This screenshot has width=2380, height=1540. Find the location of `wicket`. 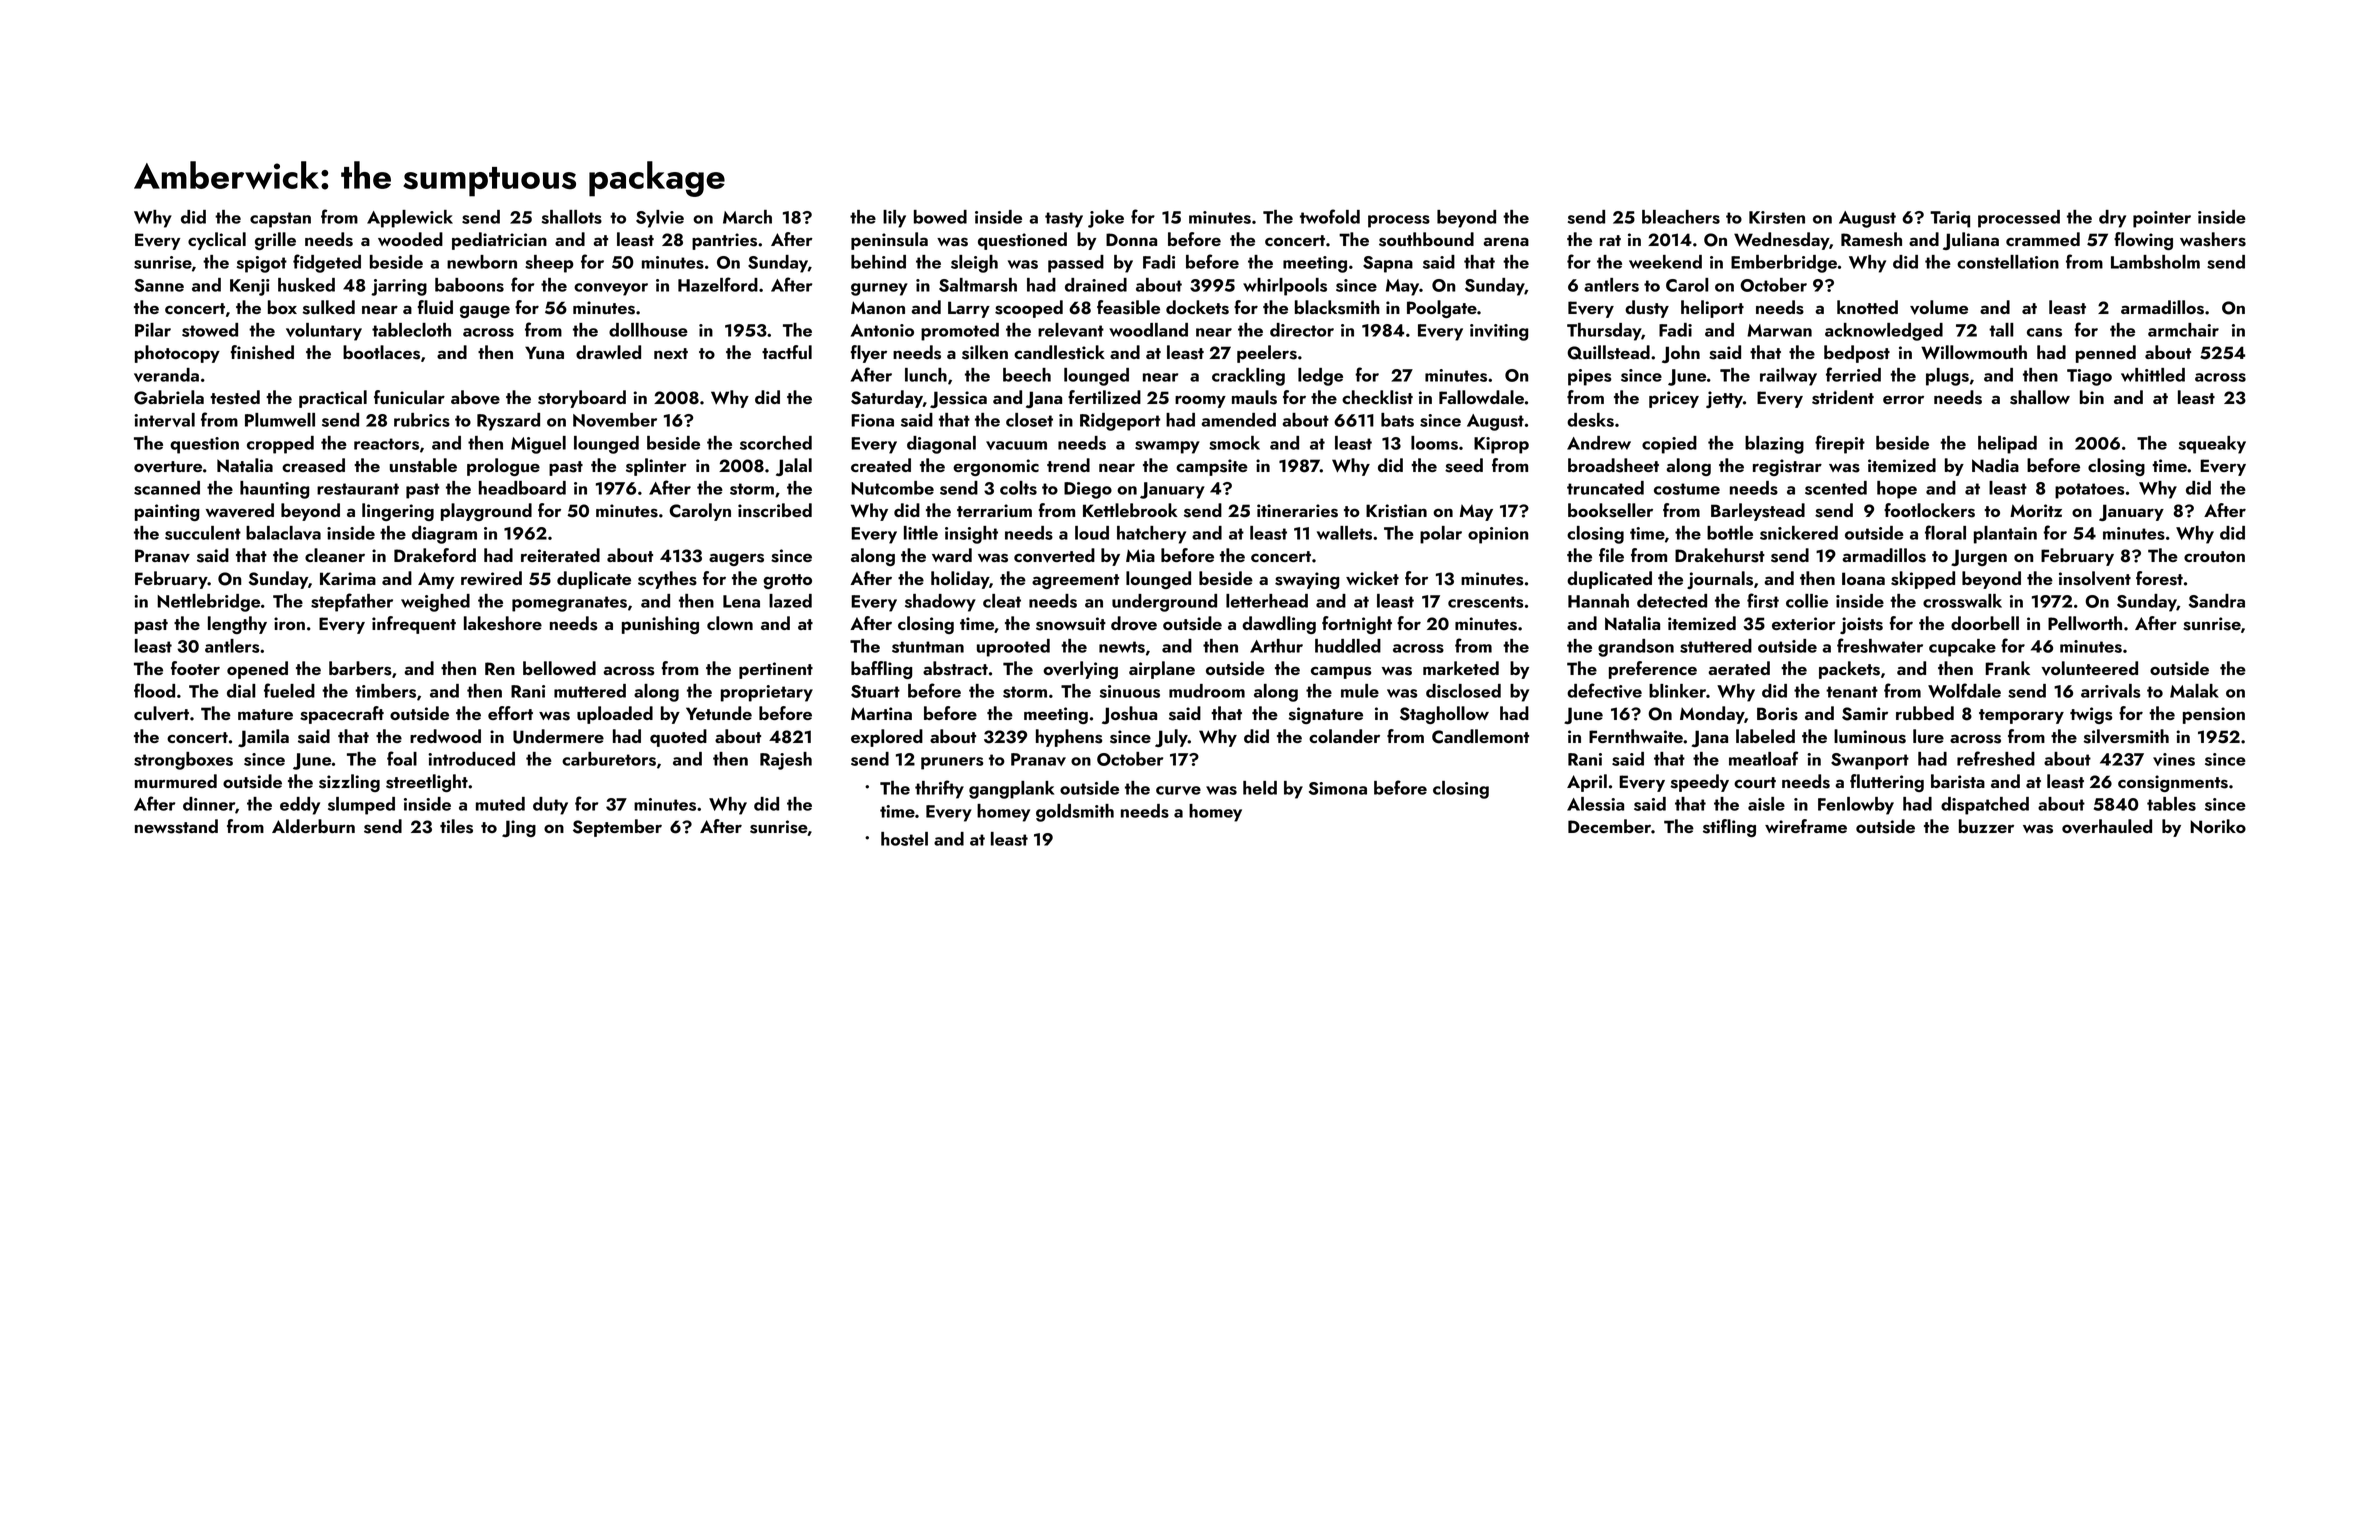

wicket is located at coordinates (1372, 578).
